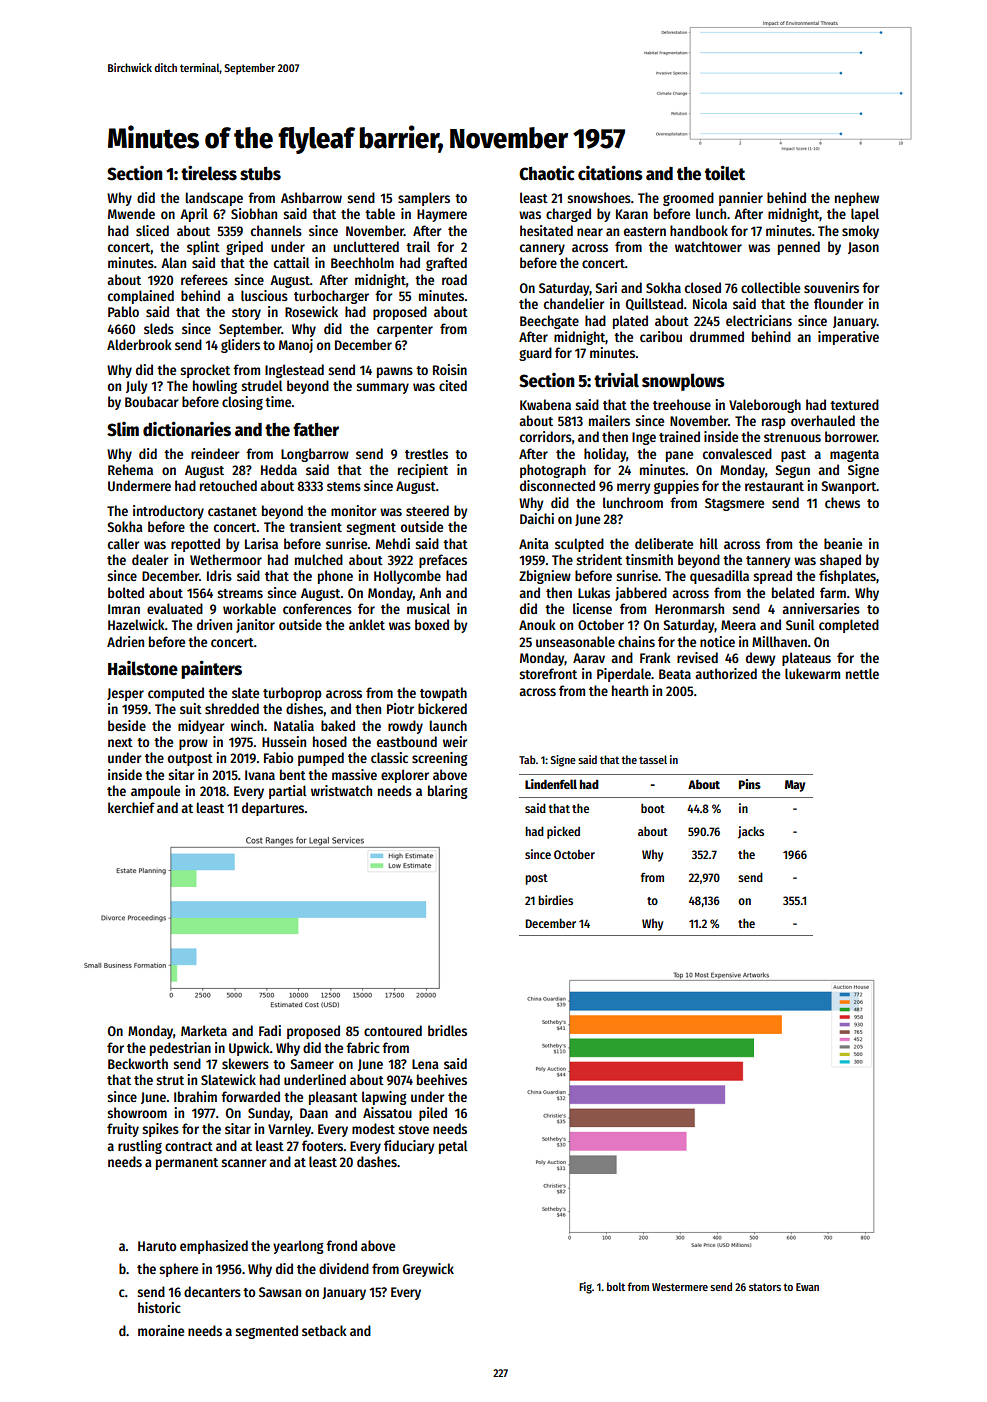 This screenshot has width=987, height=1402. Describe the element at coordinates (751, 832) in the screenshot. I see `jacks` at that location.
